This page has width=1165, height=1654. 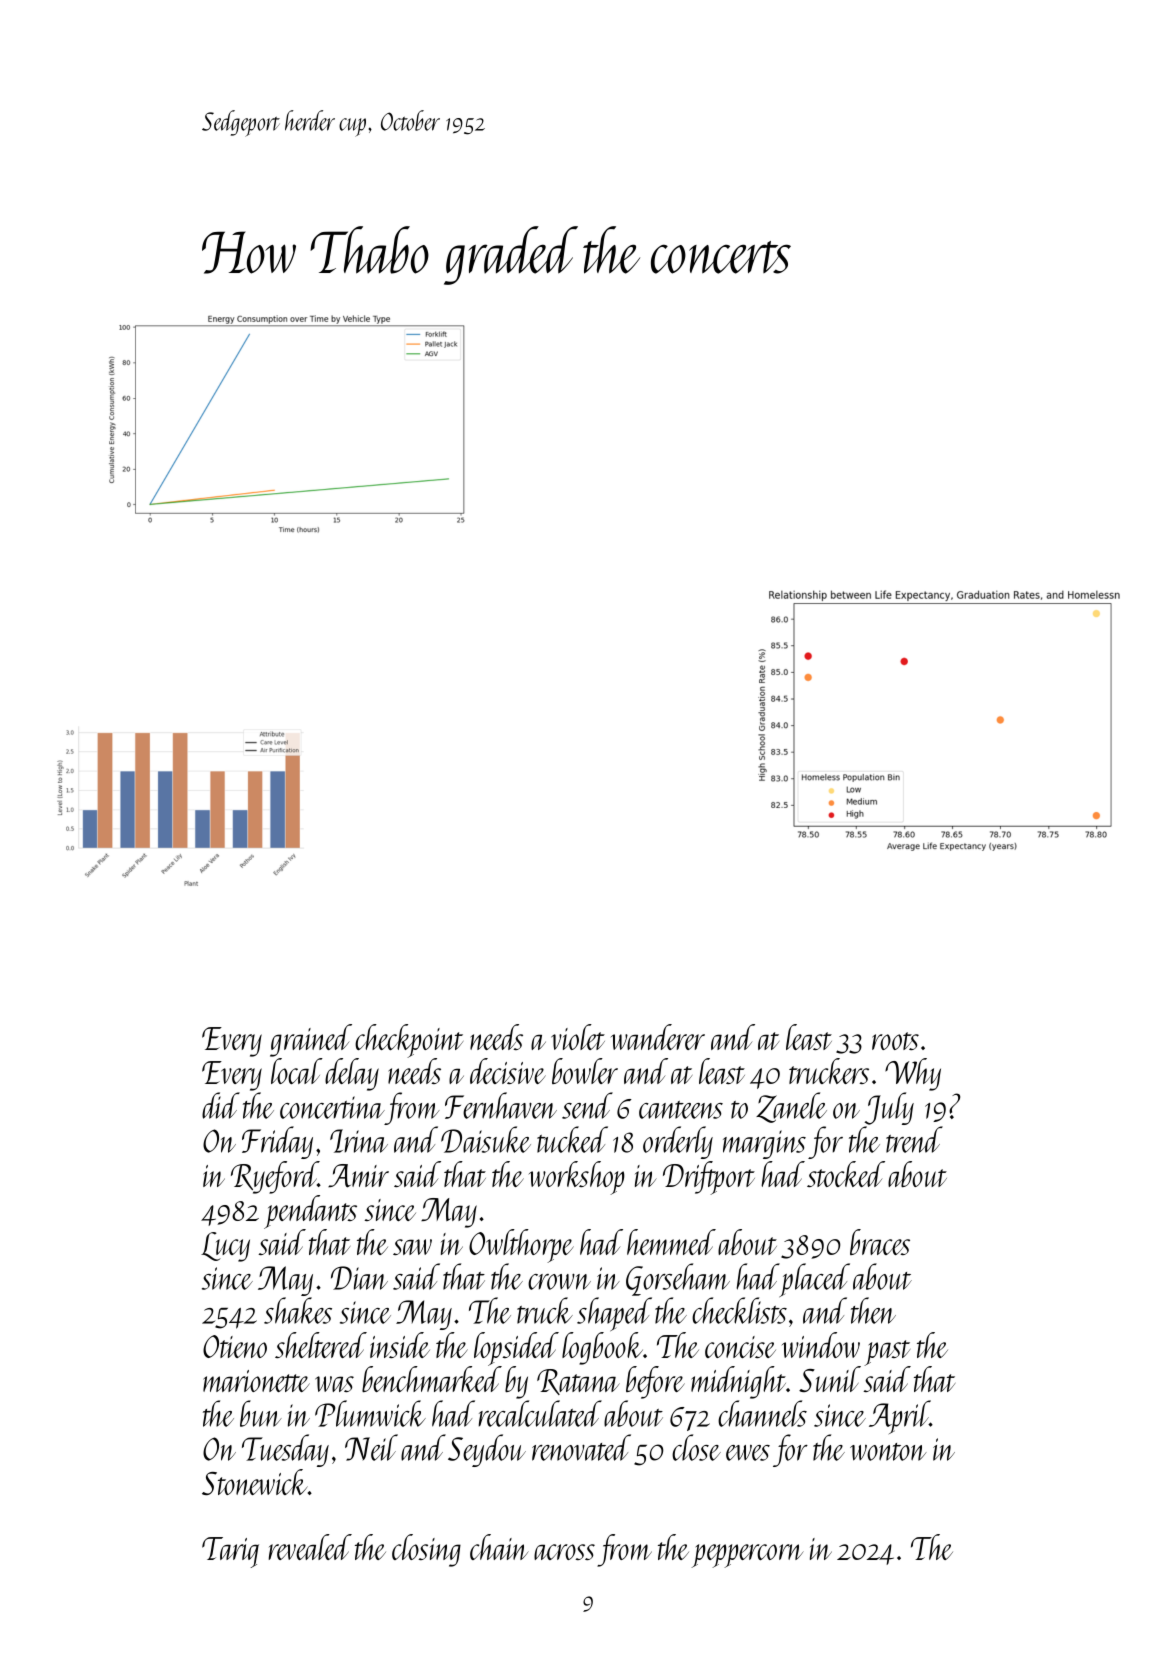 I want to click on chain, so click(x=499, y=1547).
